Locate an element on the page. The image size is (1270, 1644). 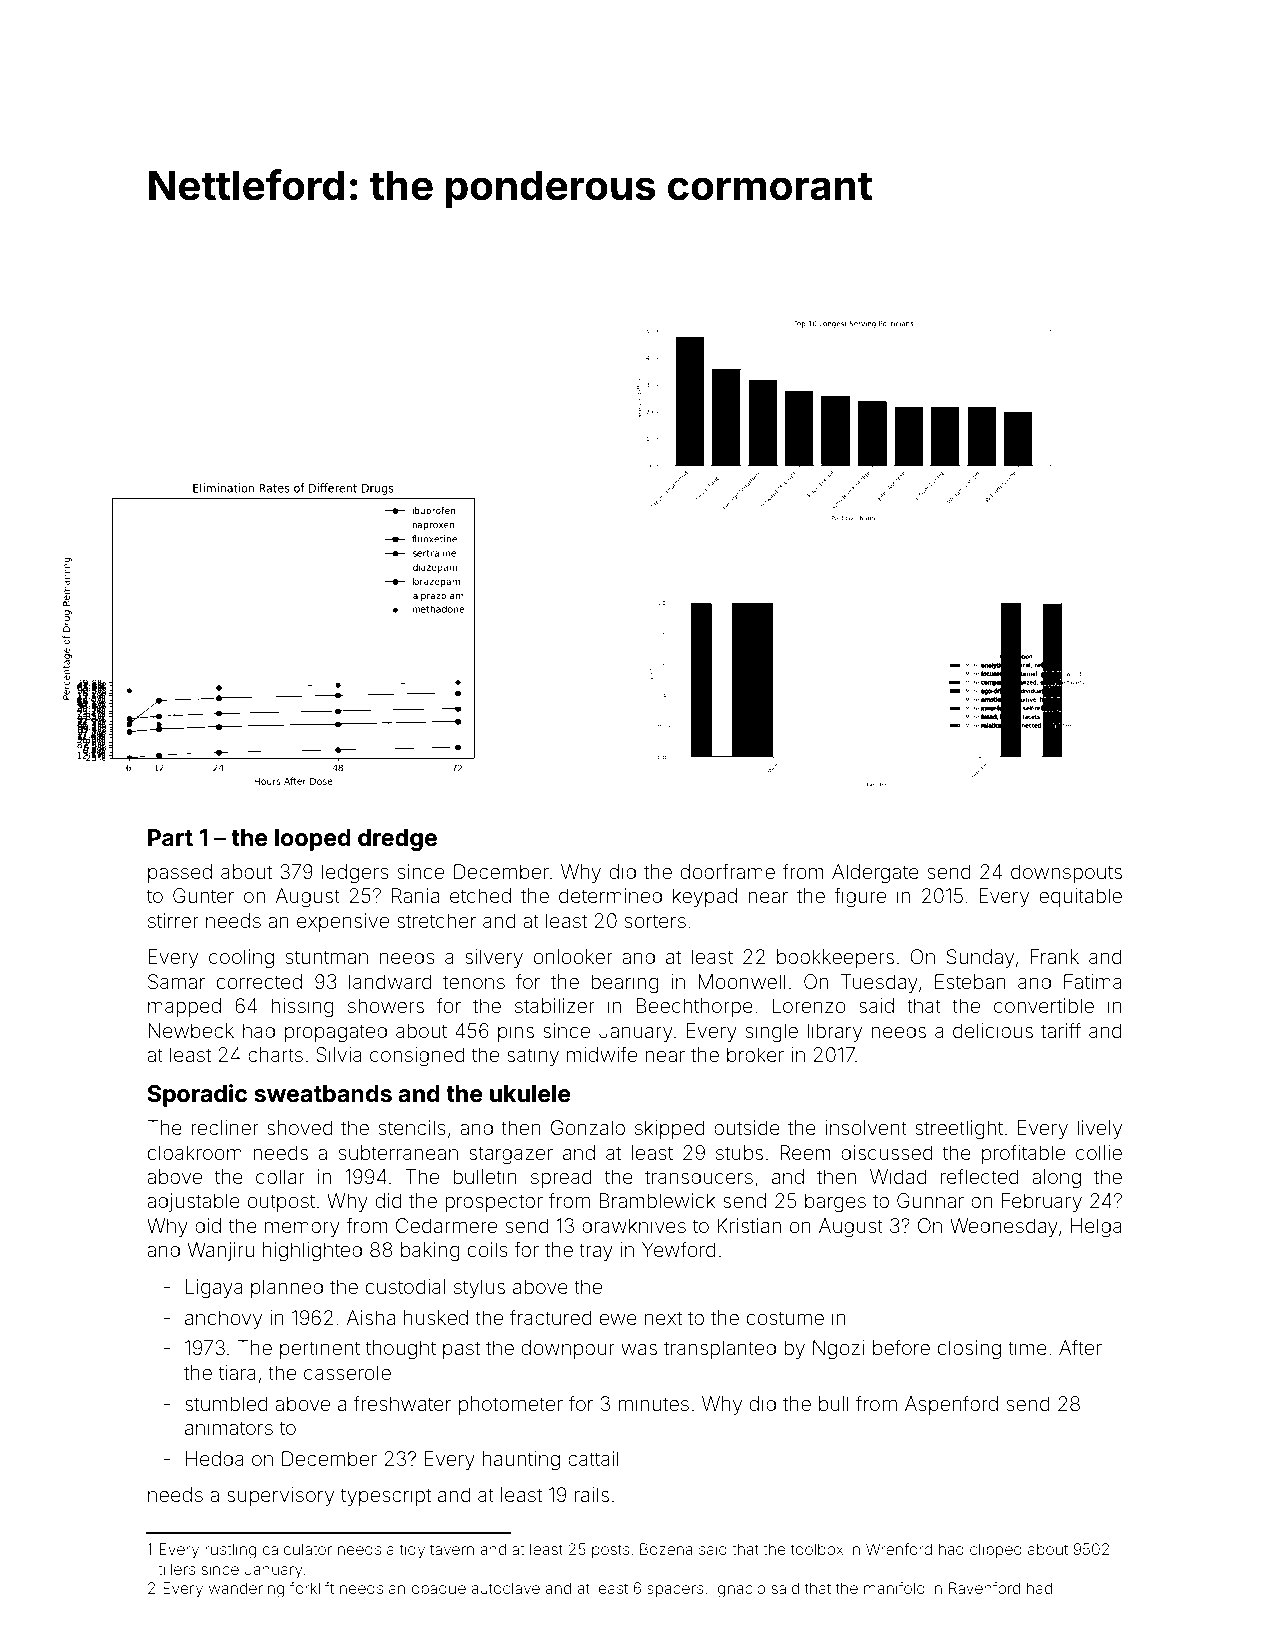
Kristian is located at coordinates (749, 1225).
